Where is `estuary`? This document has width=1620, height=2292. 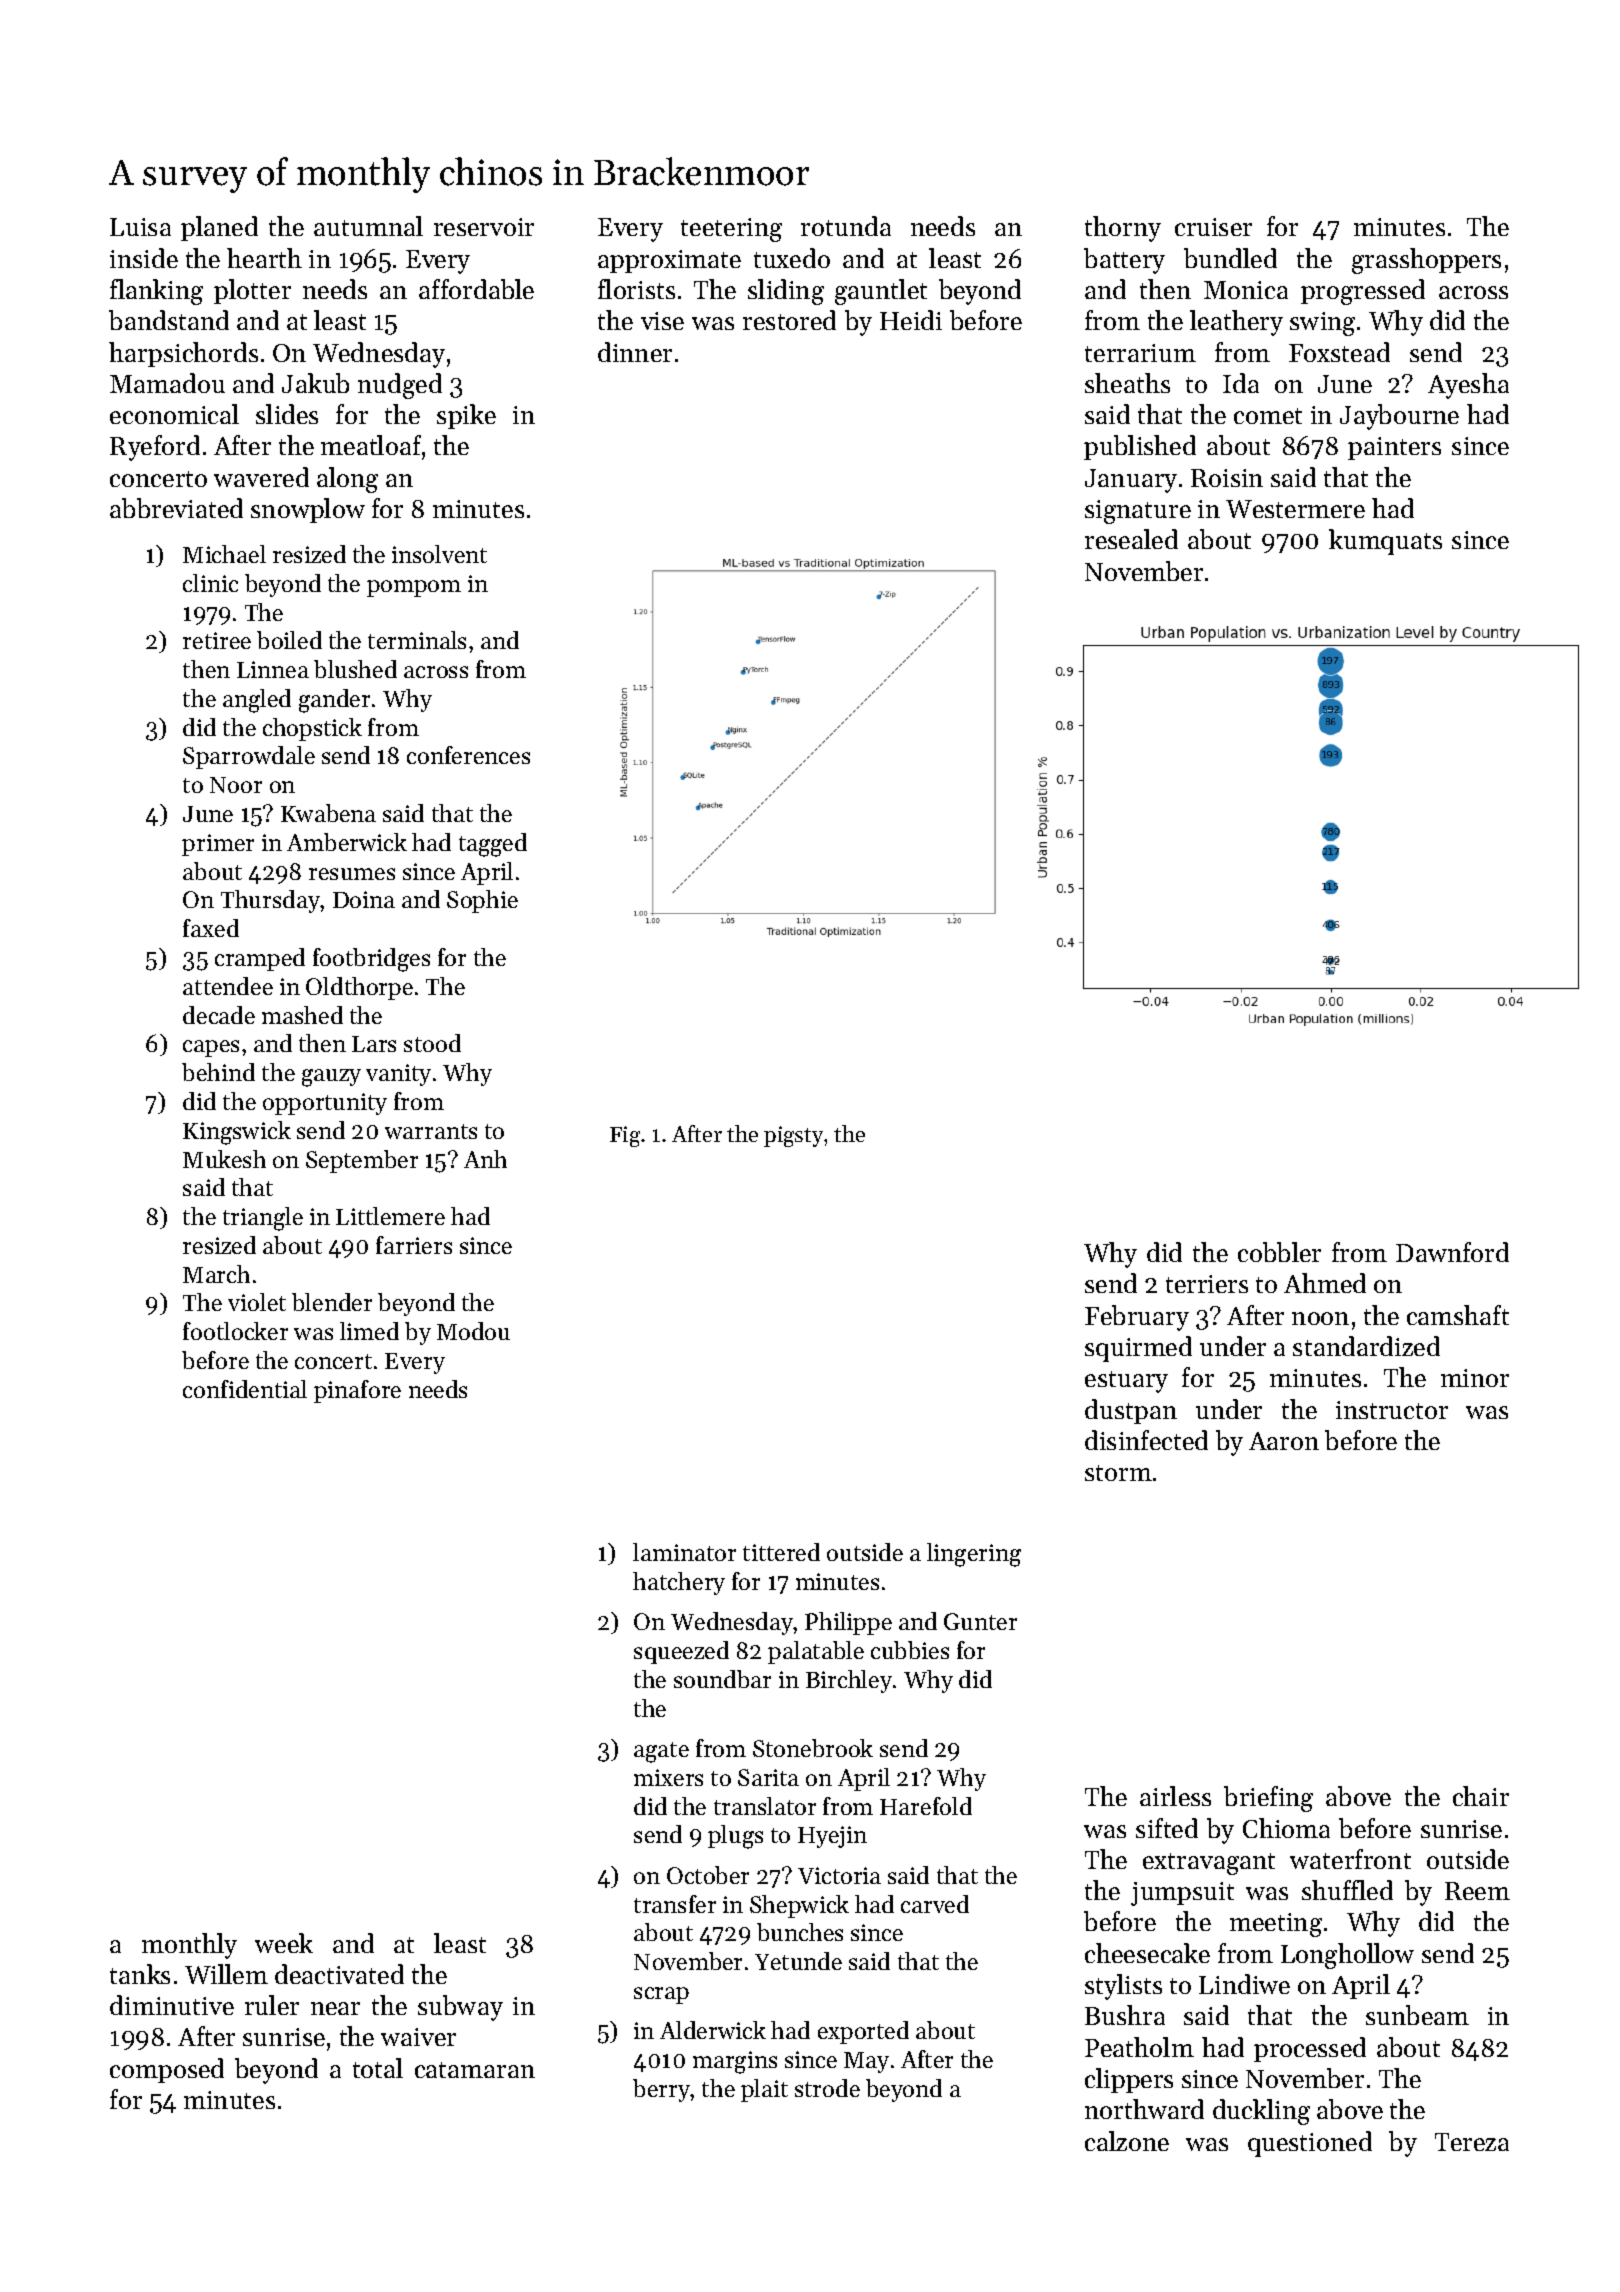 estuary is located at coordinates (1126, 1382).
